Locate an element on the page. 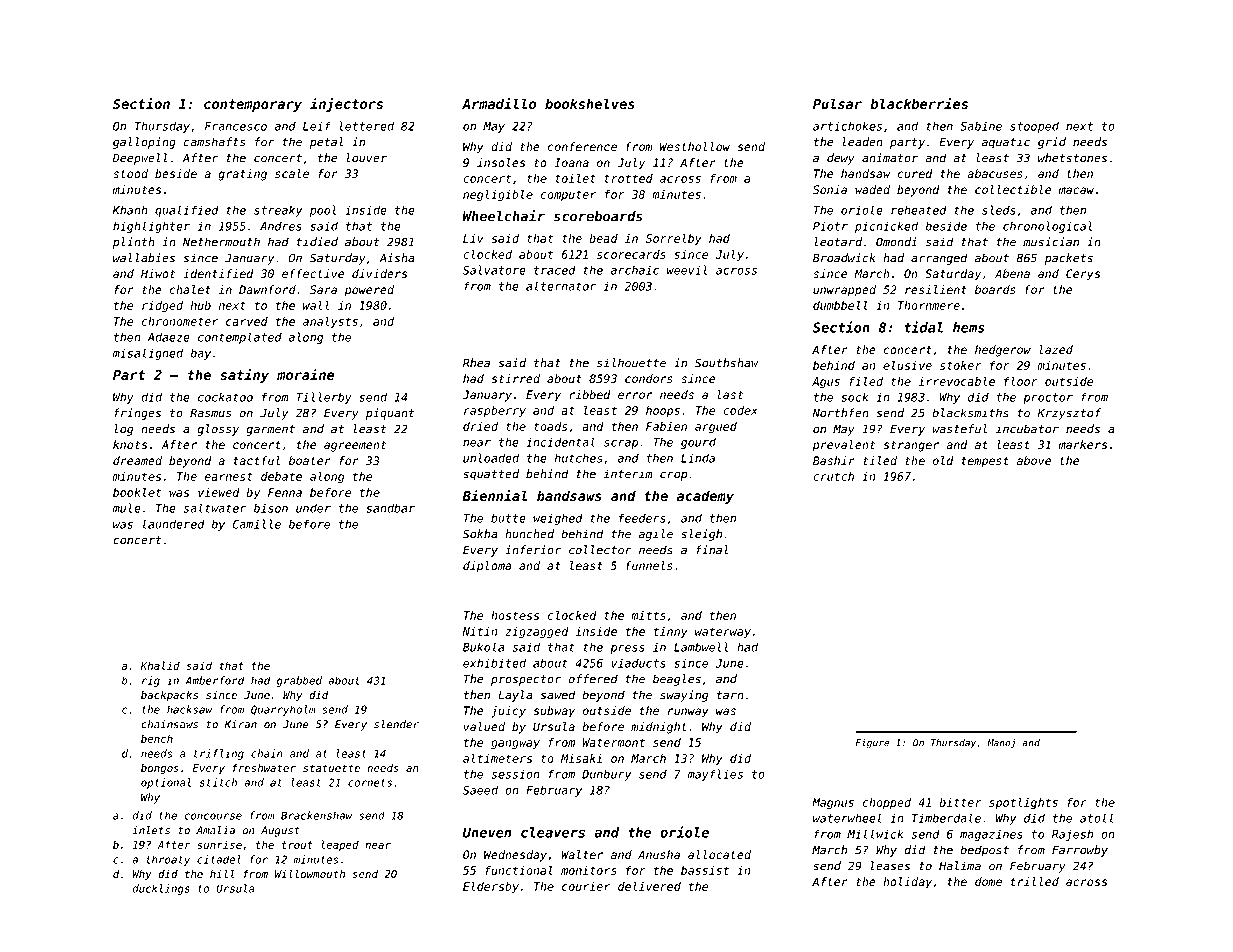  delivered is located at coordinates (649, 886).
